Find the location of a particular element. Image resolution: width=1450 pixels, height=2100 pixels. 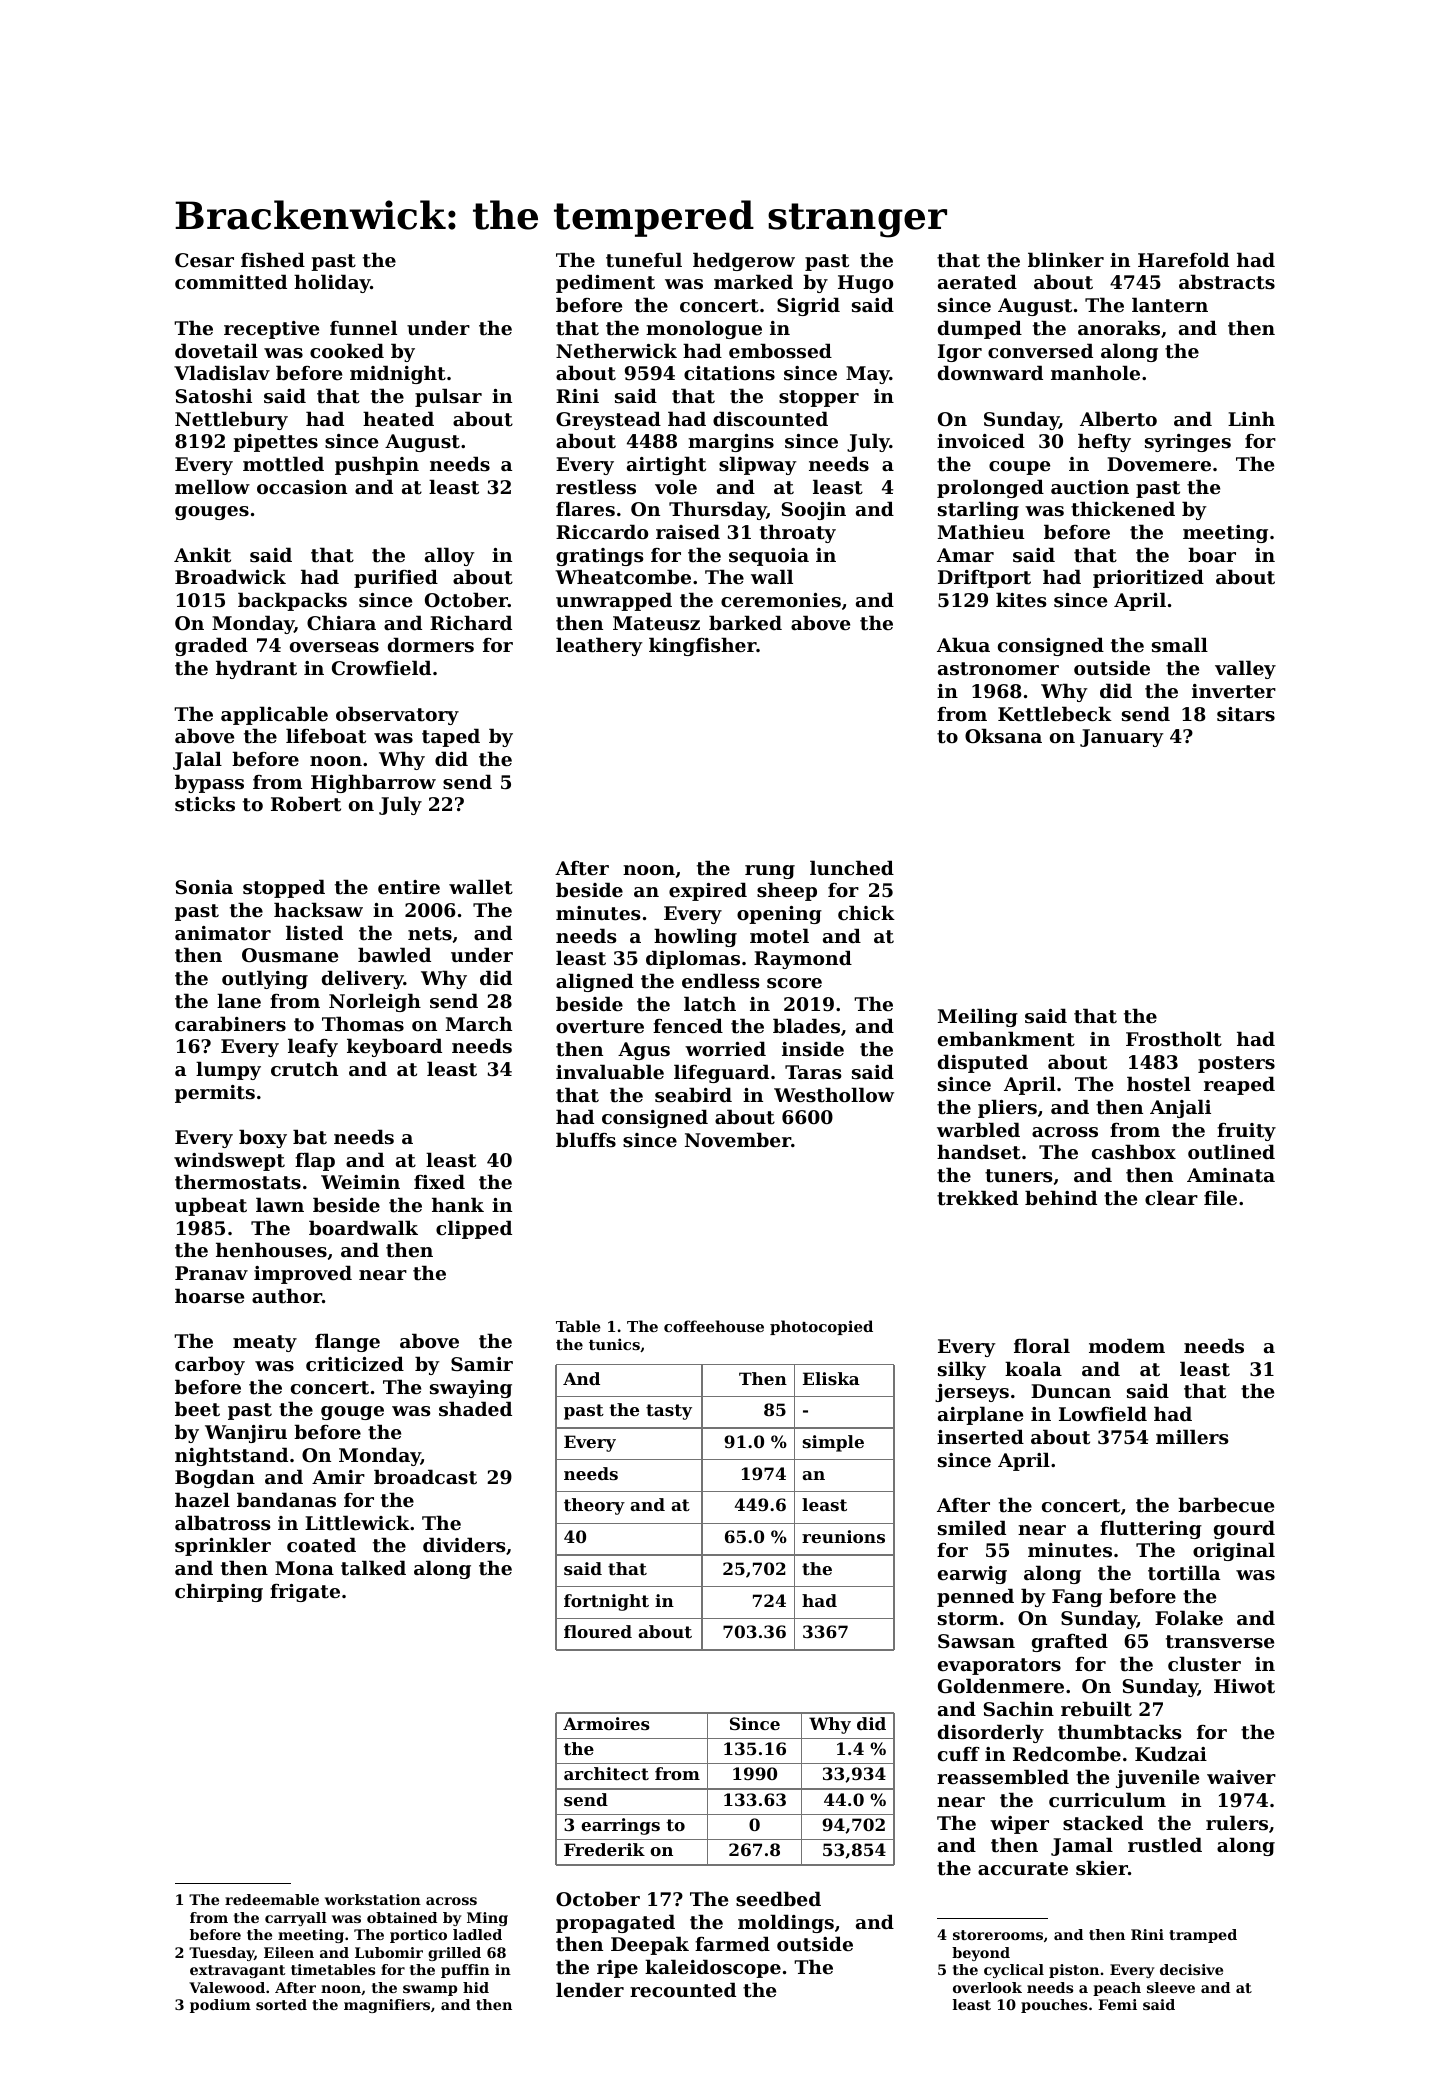

Frostholt is located at coordinates (1174, 1039).
